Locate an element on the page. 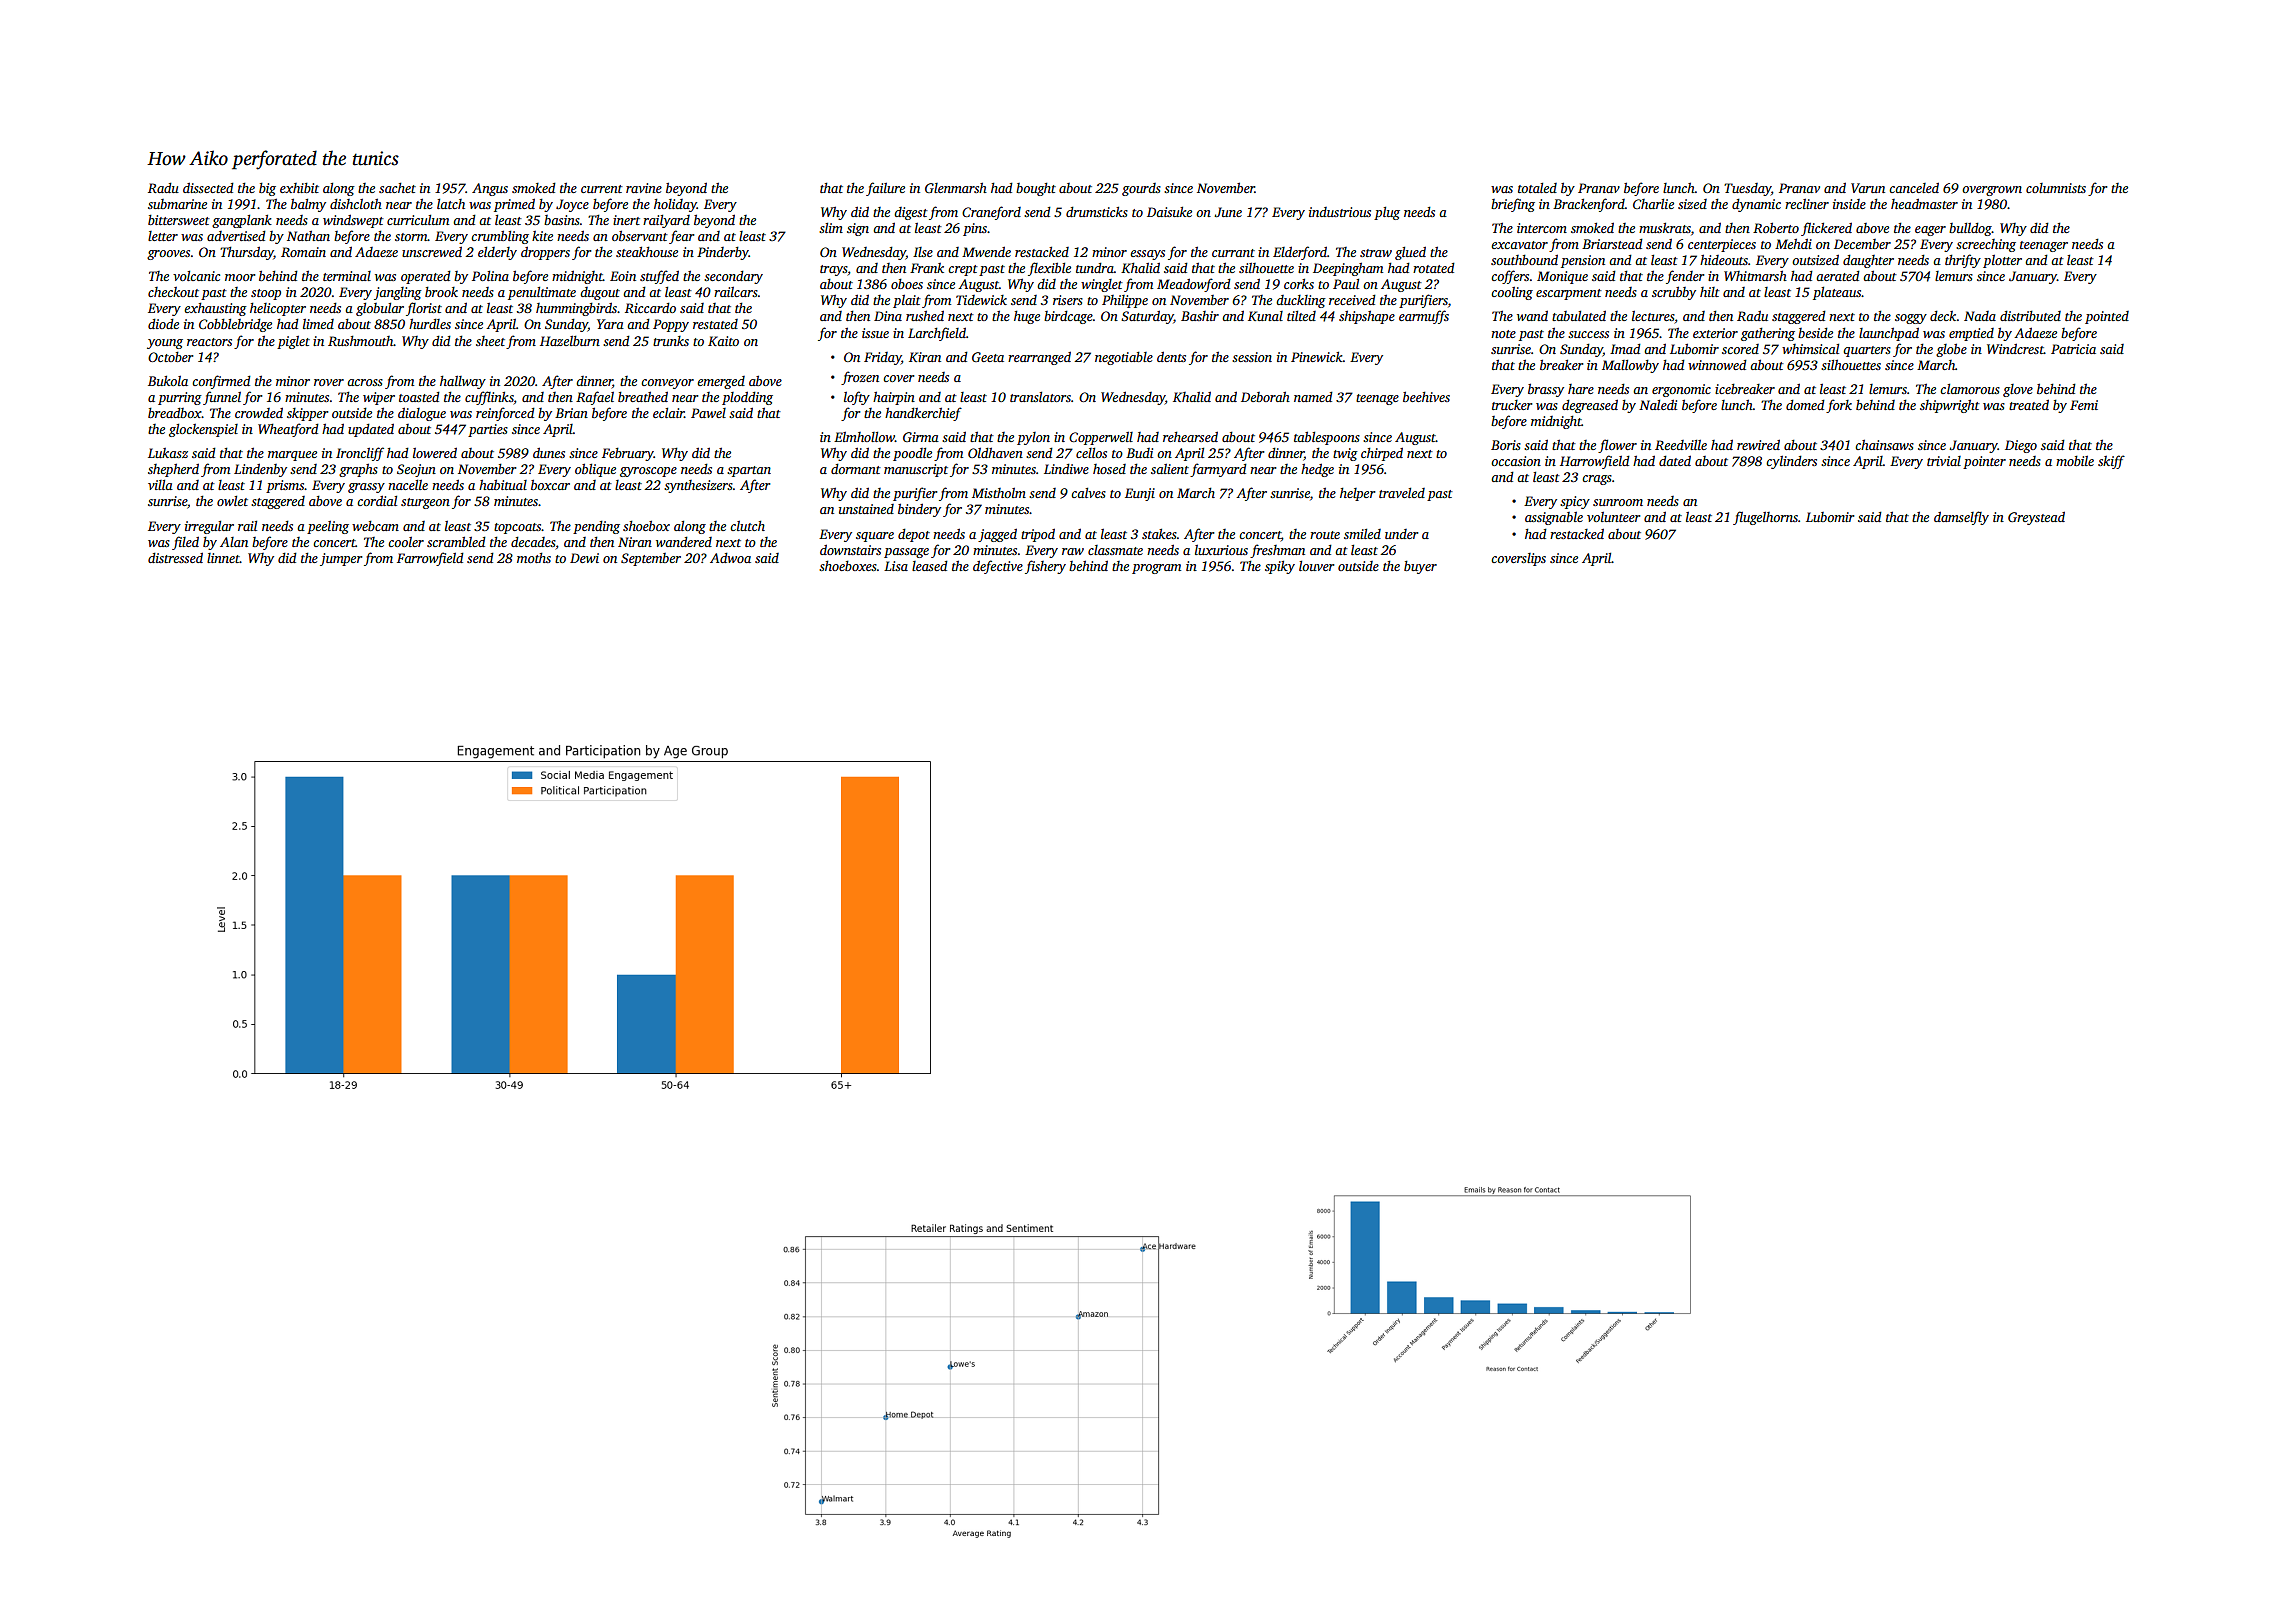 The image size is (2277, 1610). intercom is located at coordinates (1542, 228).
